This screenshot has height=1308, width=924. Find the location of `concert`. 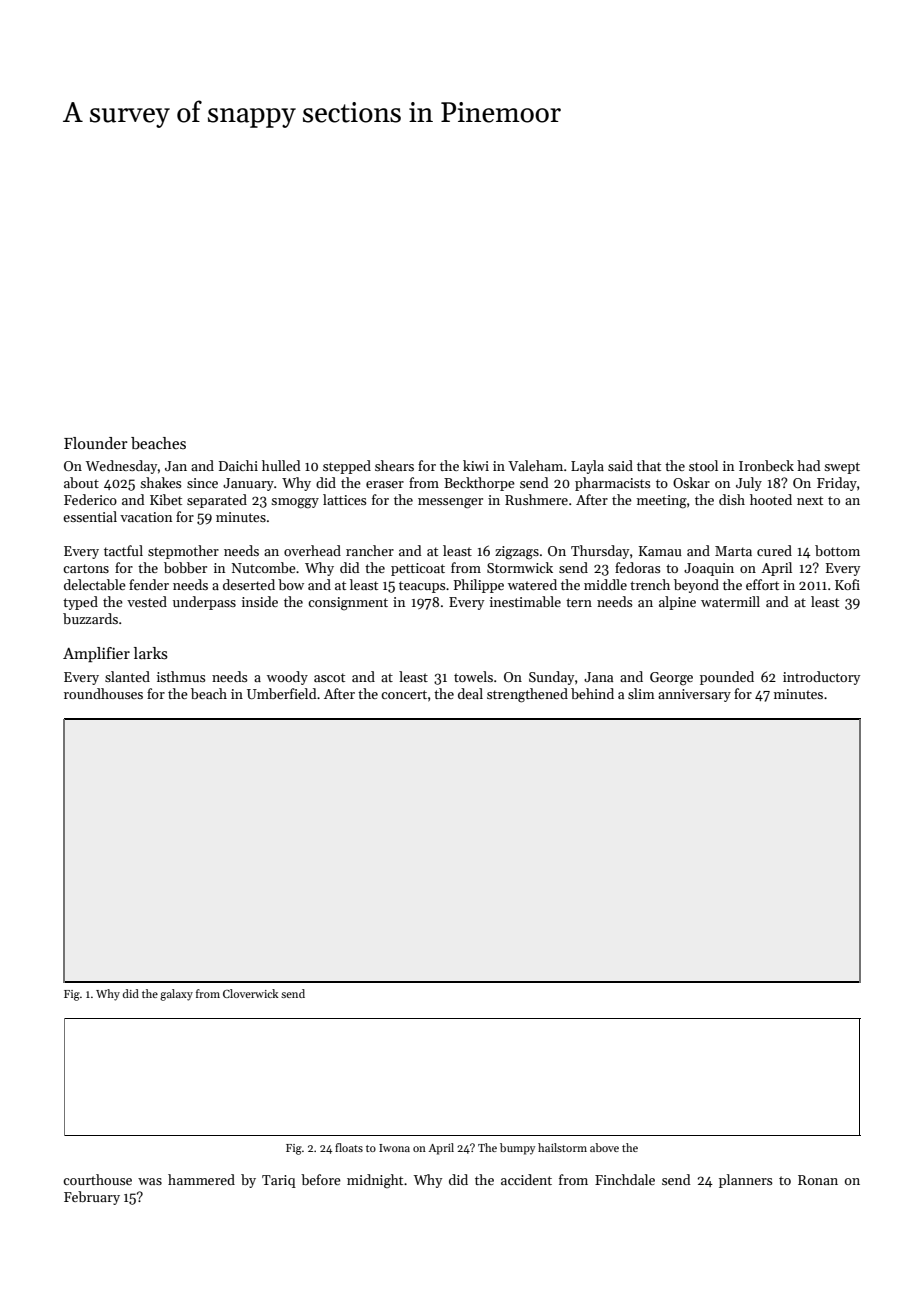

concert is located at coordinates (404, 694).
